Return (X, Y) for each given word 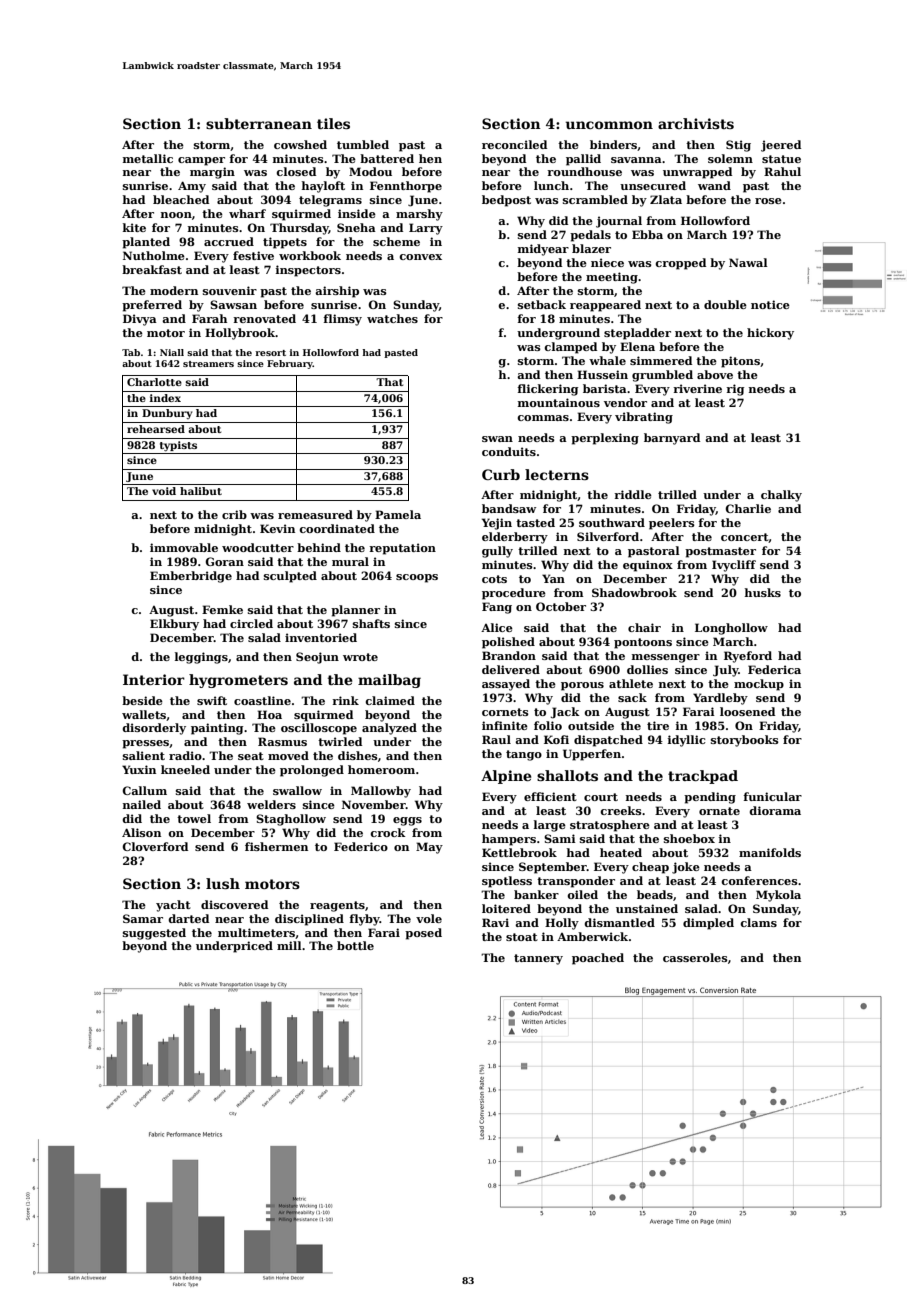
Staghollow (291, 820)
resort (270, 353)
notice (770, 304)
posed (423, 934)
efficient (550, 796)
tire (658, 725)
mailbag (389, 681)
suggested (154, 934)
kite (134, 227)
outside (591, 725)
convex (420, 257)
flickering (547, 390)
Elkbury (174, 625)
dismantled (619, 922)
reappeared (605, 306)
